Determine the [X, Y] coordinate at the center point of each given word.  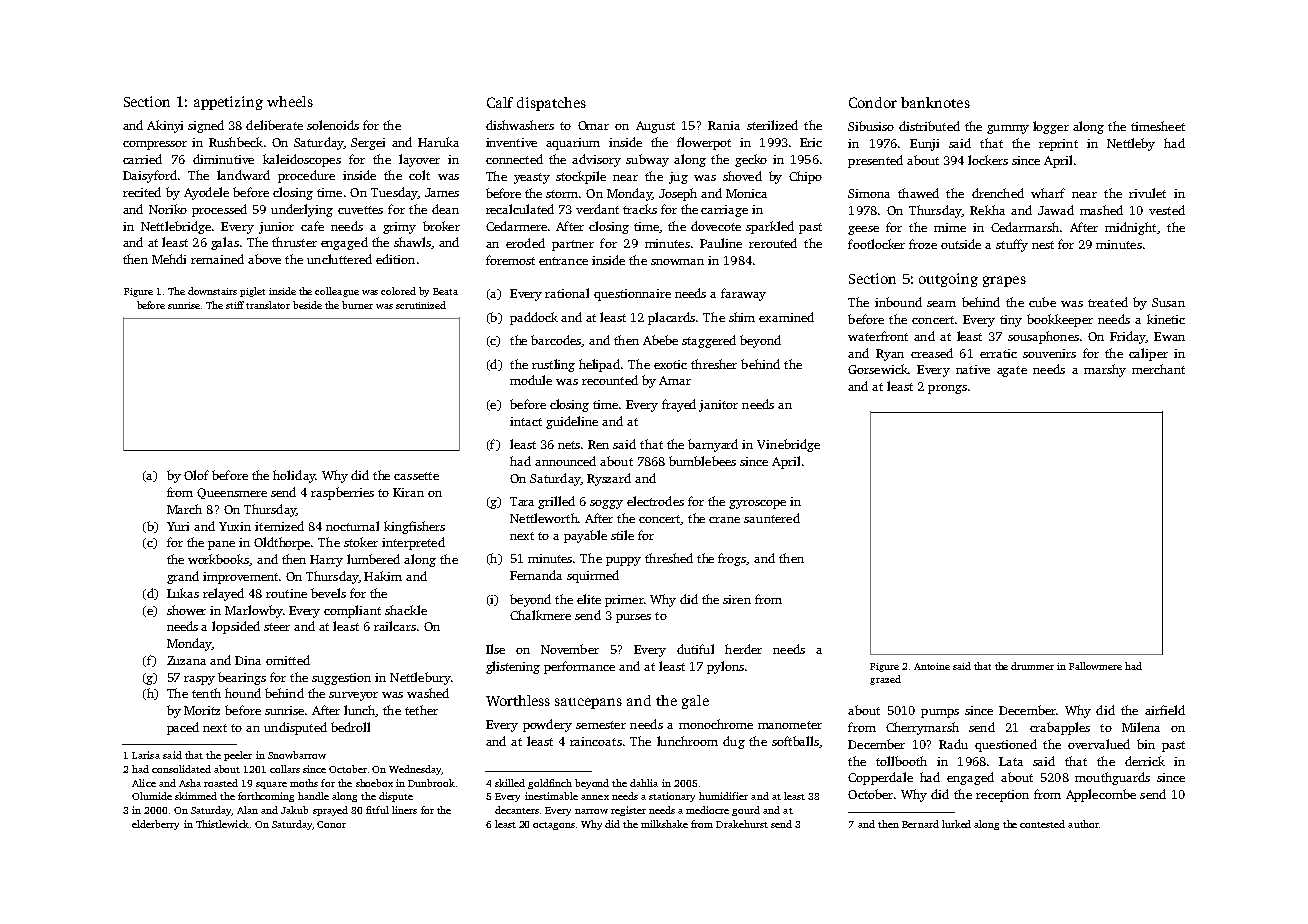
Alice [144, 783]
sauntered [772, 518]
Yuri [178, 526]
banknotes [935, 102]
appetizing [228, 103]
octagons [554, 826]
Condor [873, 102]
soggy [606, 504]
